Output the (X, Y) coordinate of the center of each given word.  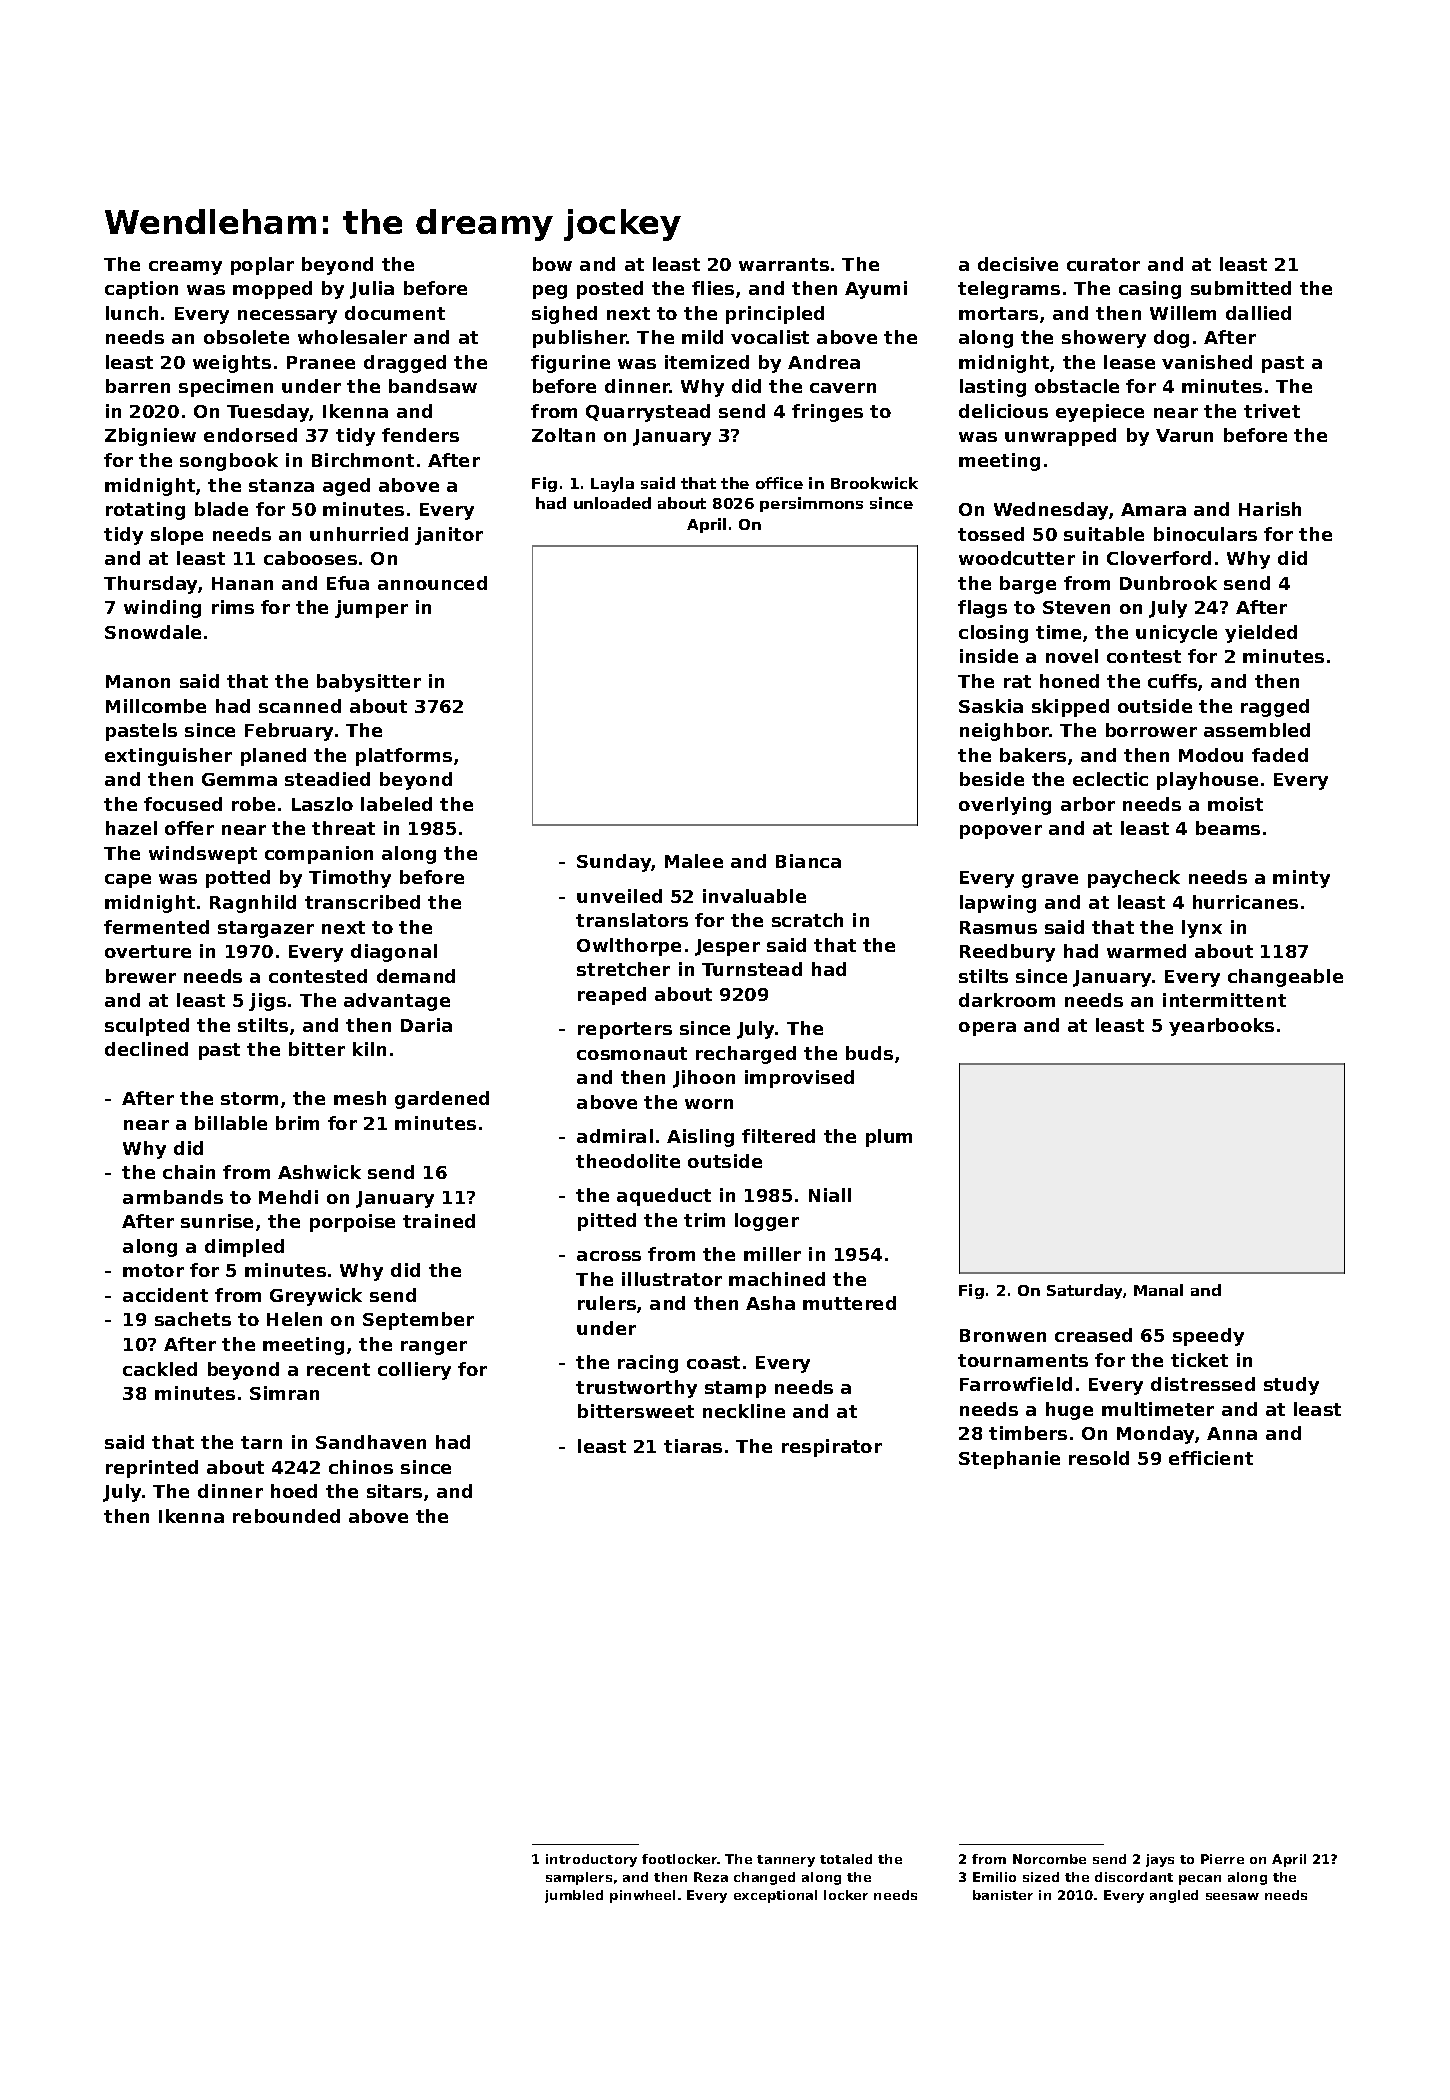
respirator (832, 1448)
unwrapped (1060, 437)
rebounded (286, 1516)
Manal (1158, 1290)
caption (141, 290)
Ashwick (319, 1172)
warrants (784, 264)
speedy (1208, 1337)
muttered (849, 1303)
